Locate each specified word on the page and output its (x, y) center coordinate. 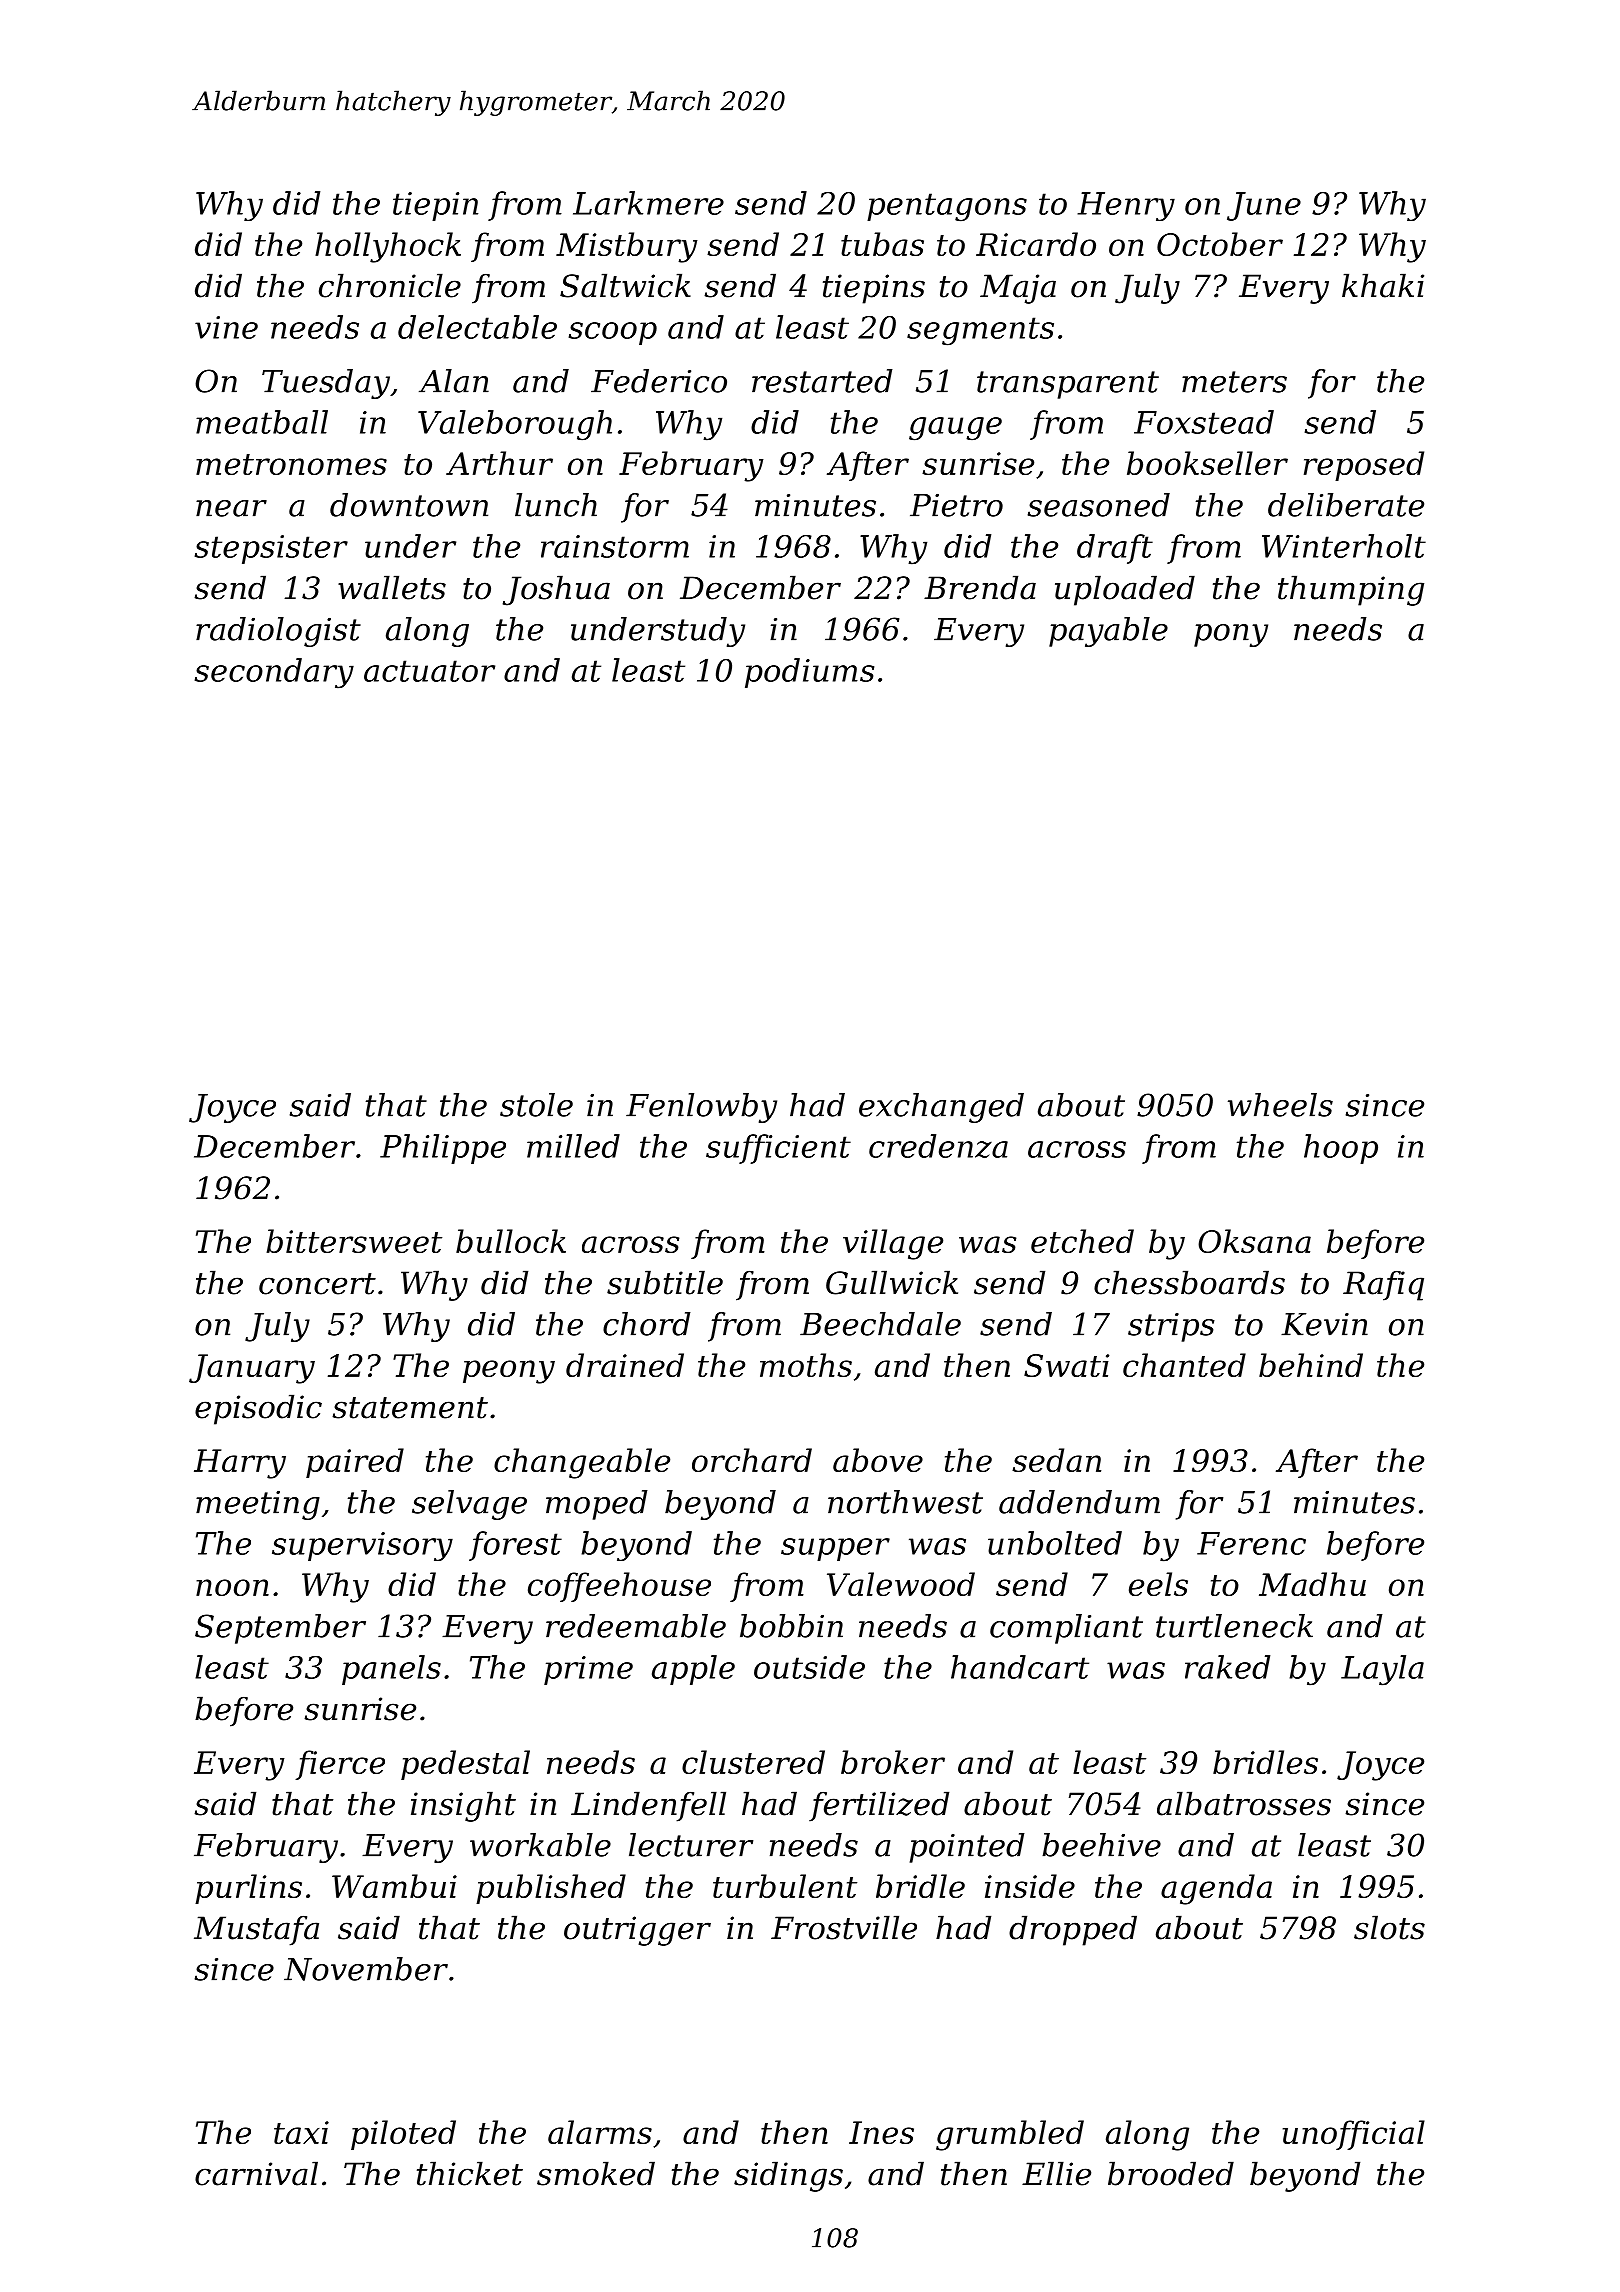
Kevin (1324, 1324)
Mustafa (256, 1931)
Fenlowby (701, 1108)
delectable (477, 327)
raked (1227, 1667)
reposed (1364, 466)
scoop (612, 333)
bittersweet (354, 1241)
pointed (967, 1848)
